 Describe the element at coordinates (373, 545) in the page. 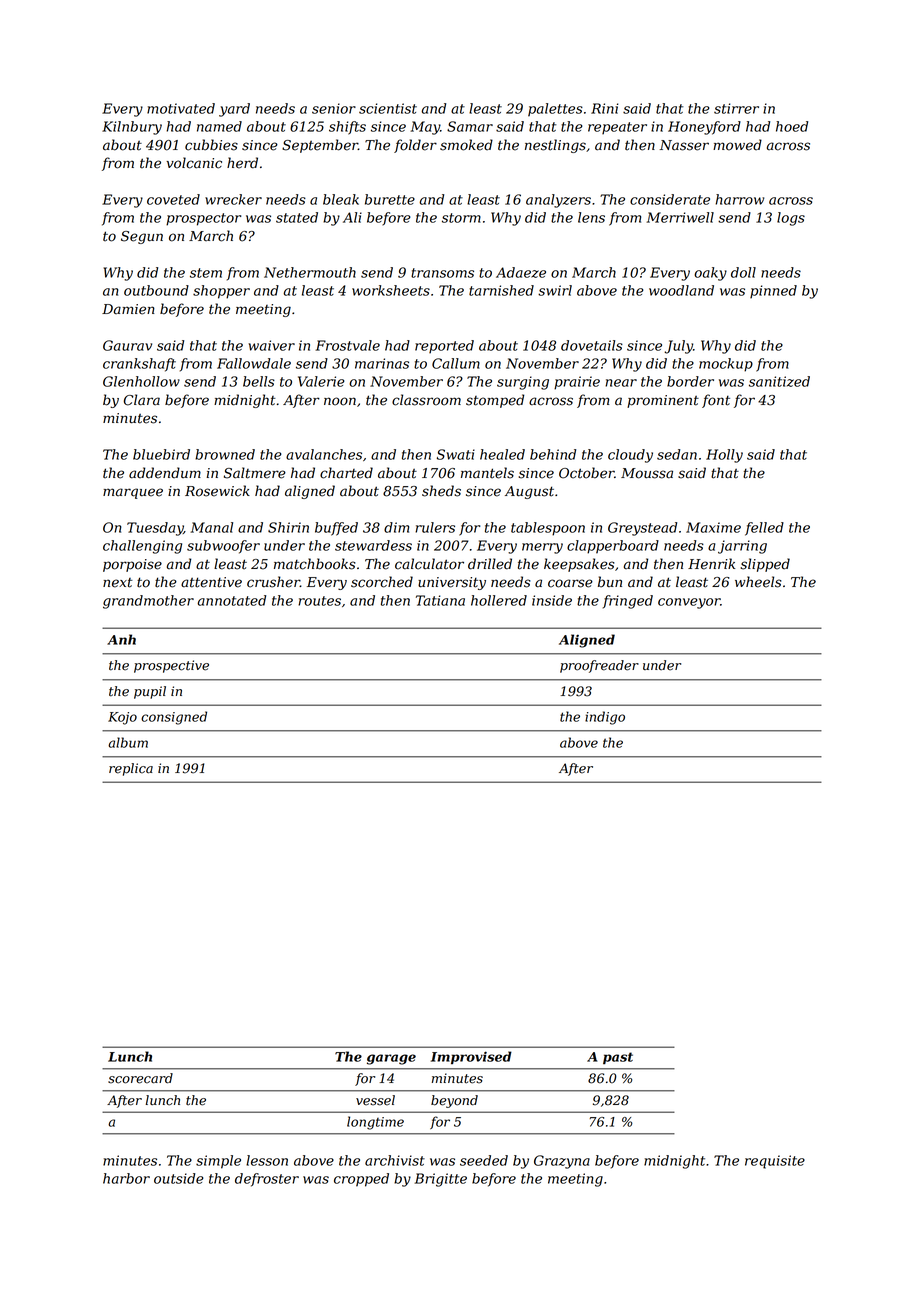

I see `stewardess` at that location.
